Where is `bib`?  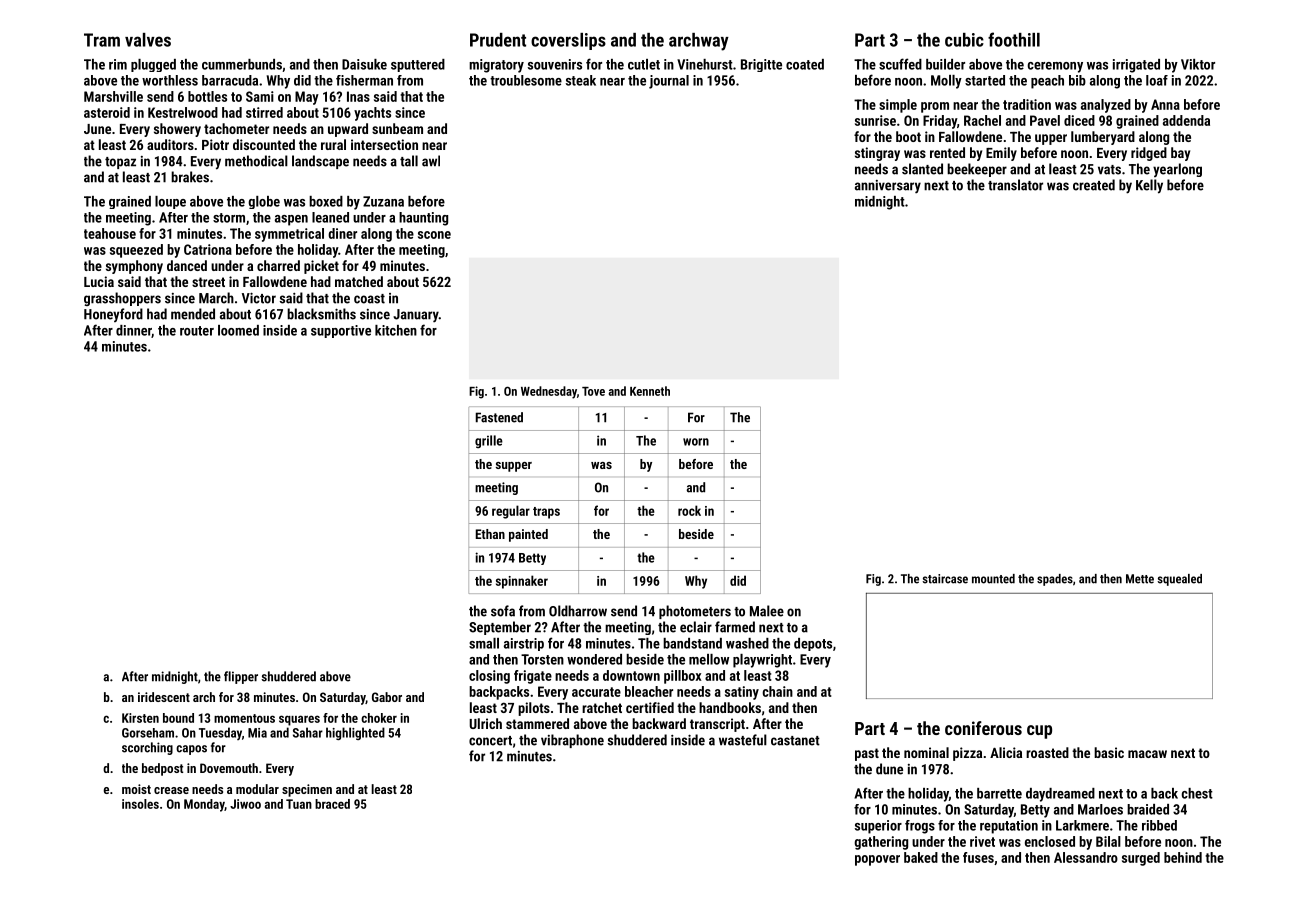
bib is located at coordinates (1077, 80).
